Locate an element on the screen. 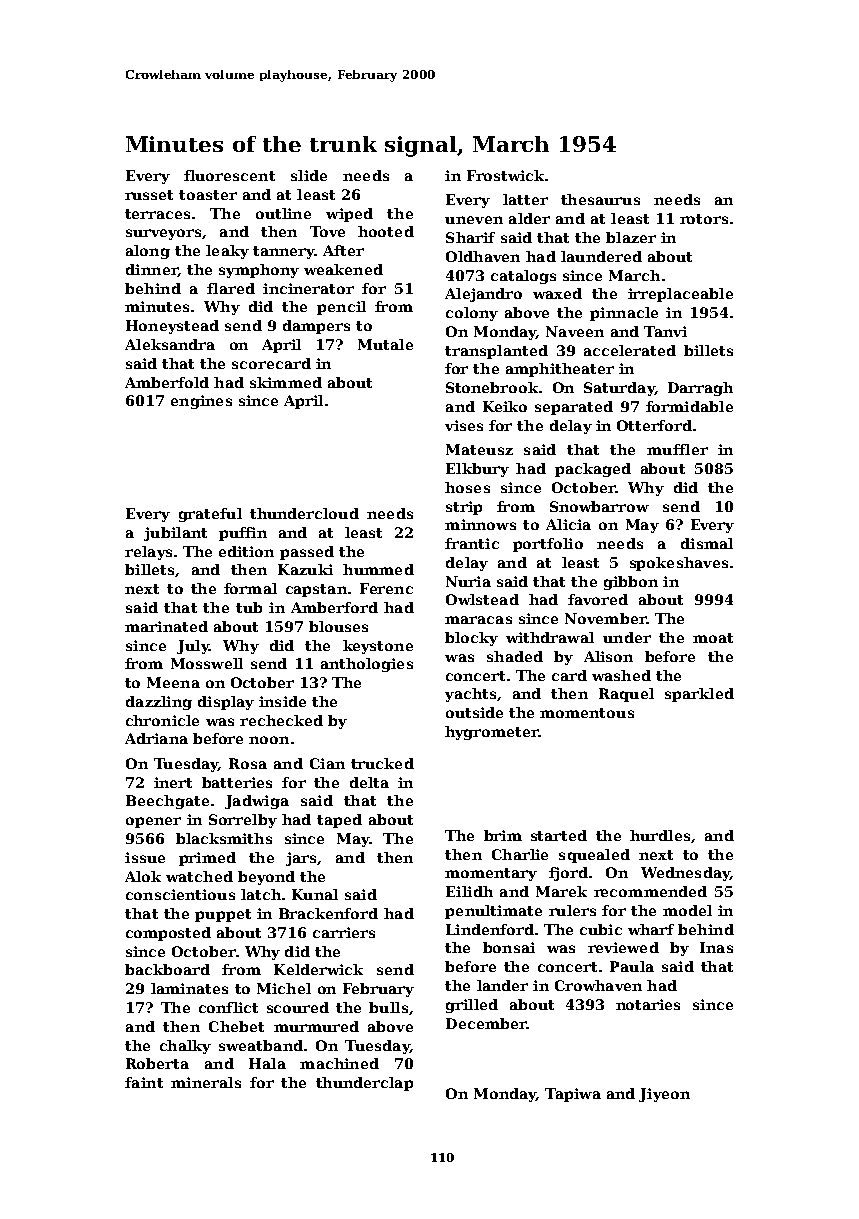 The height and width of the screenshot is (1219, 859). issue is located at coordinates (145, 857).
